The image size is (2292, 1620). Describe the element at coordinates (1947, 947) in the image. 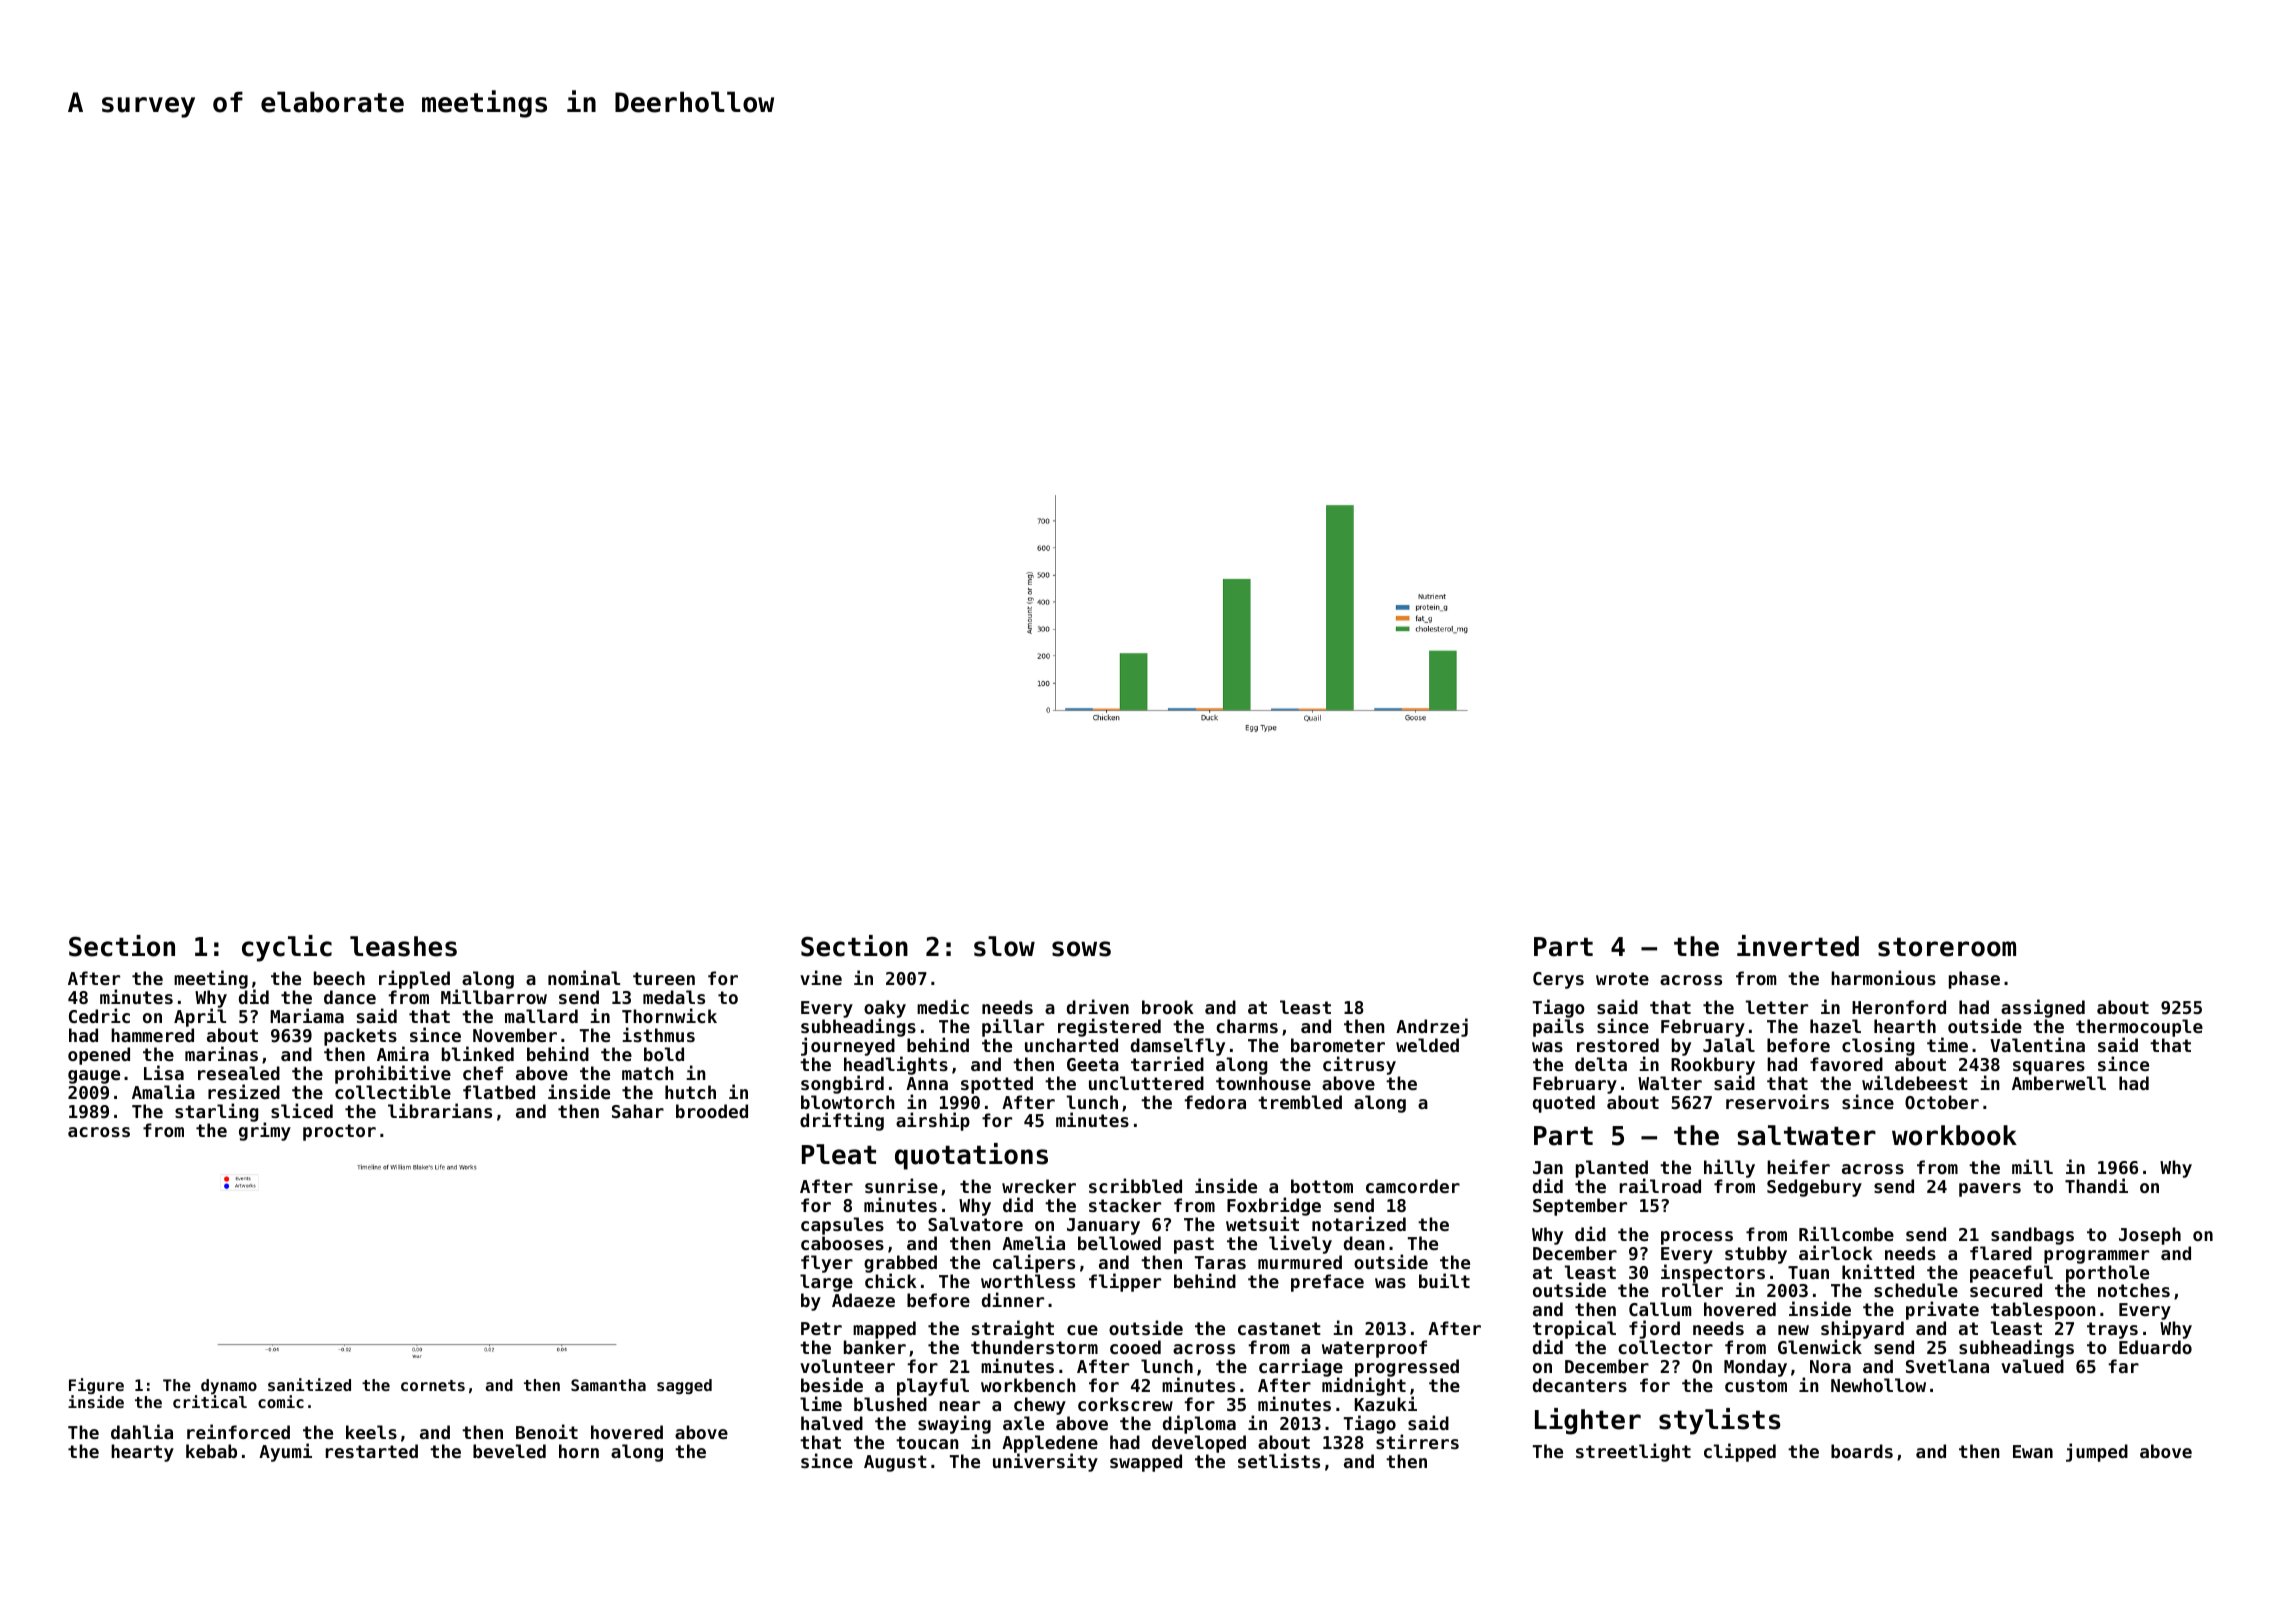

I see `storeroom` at that location.
